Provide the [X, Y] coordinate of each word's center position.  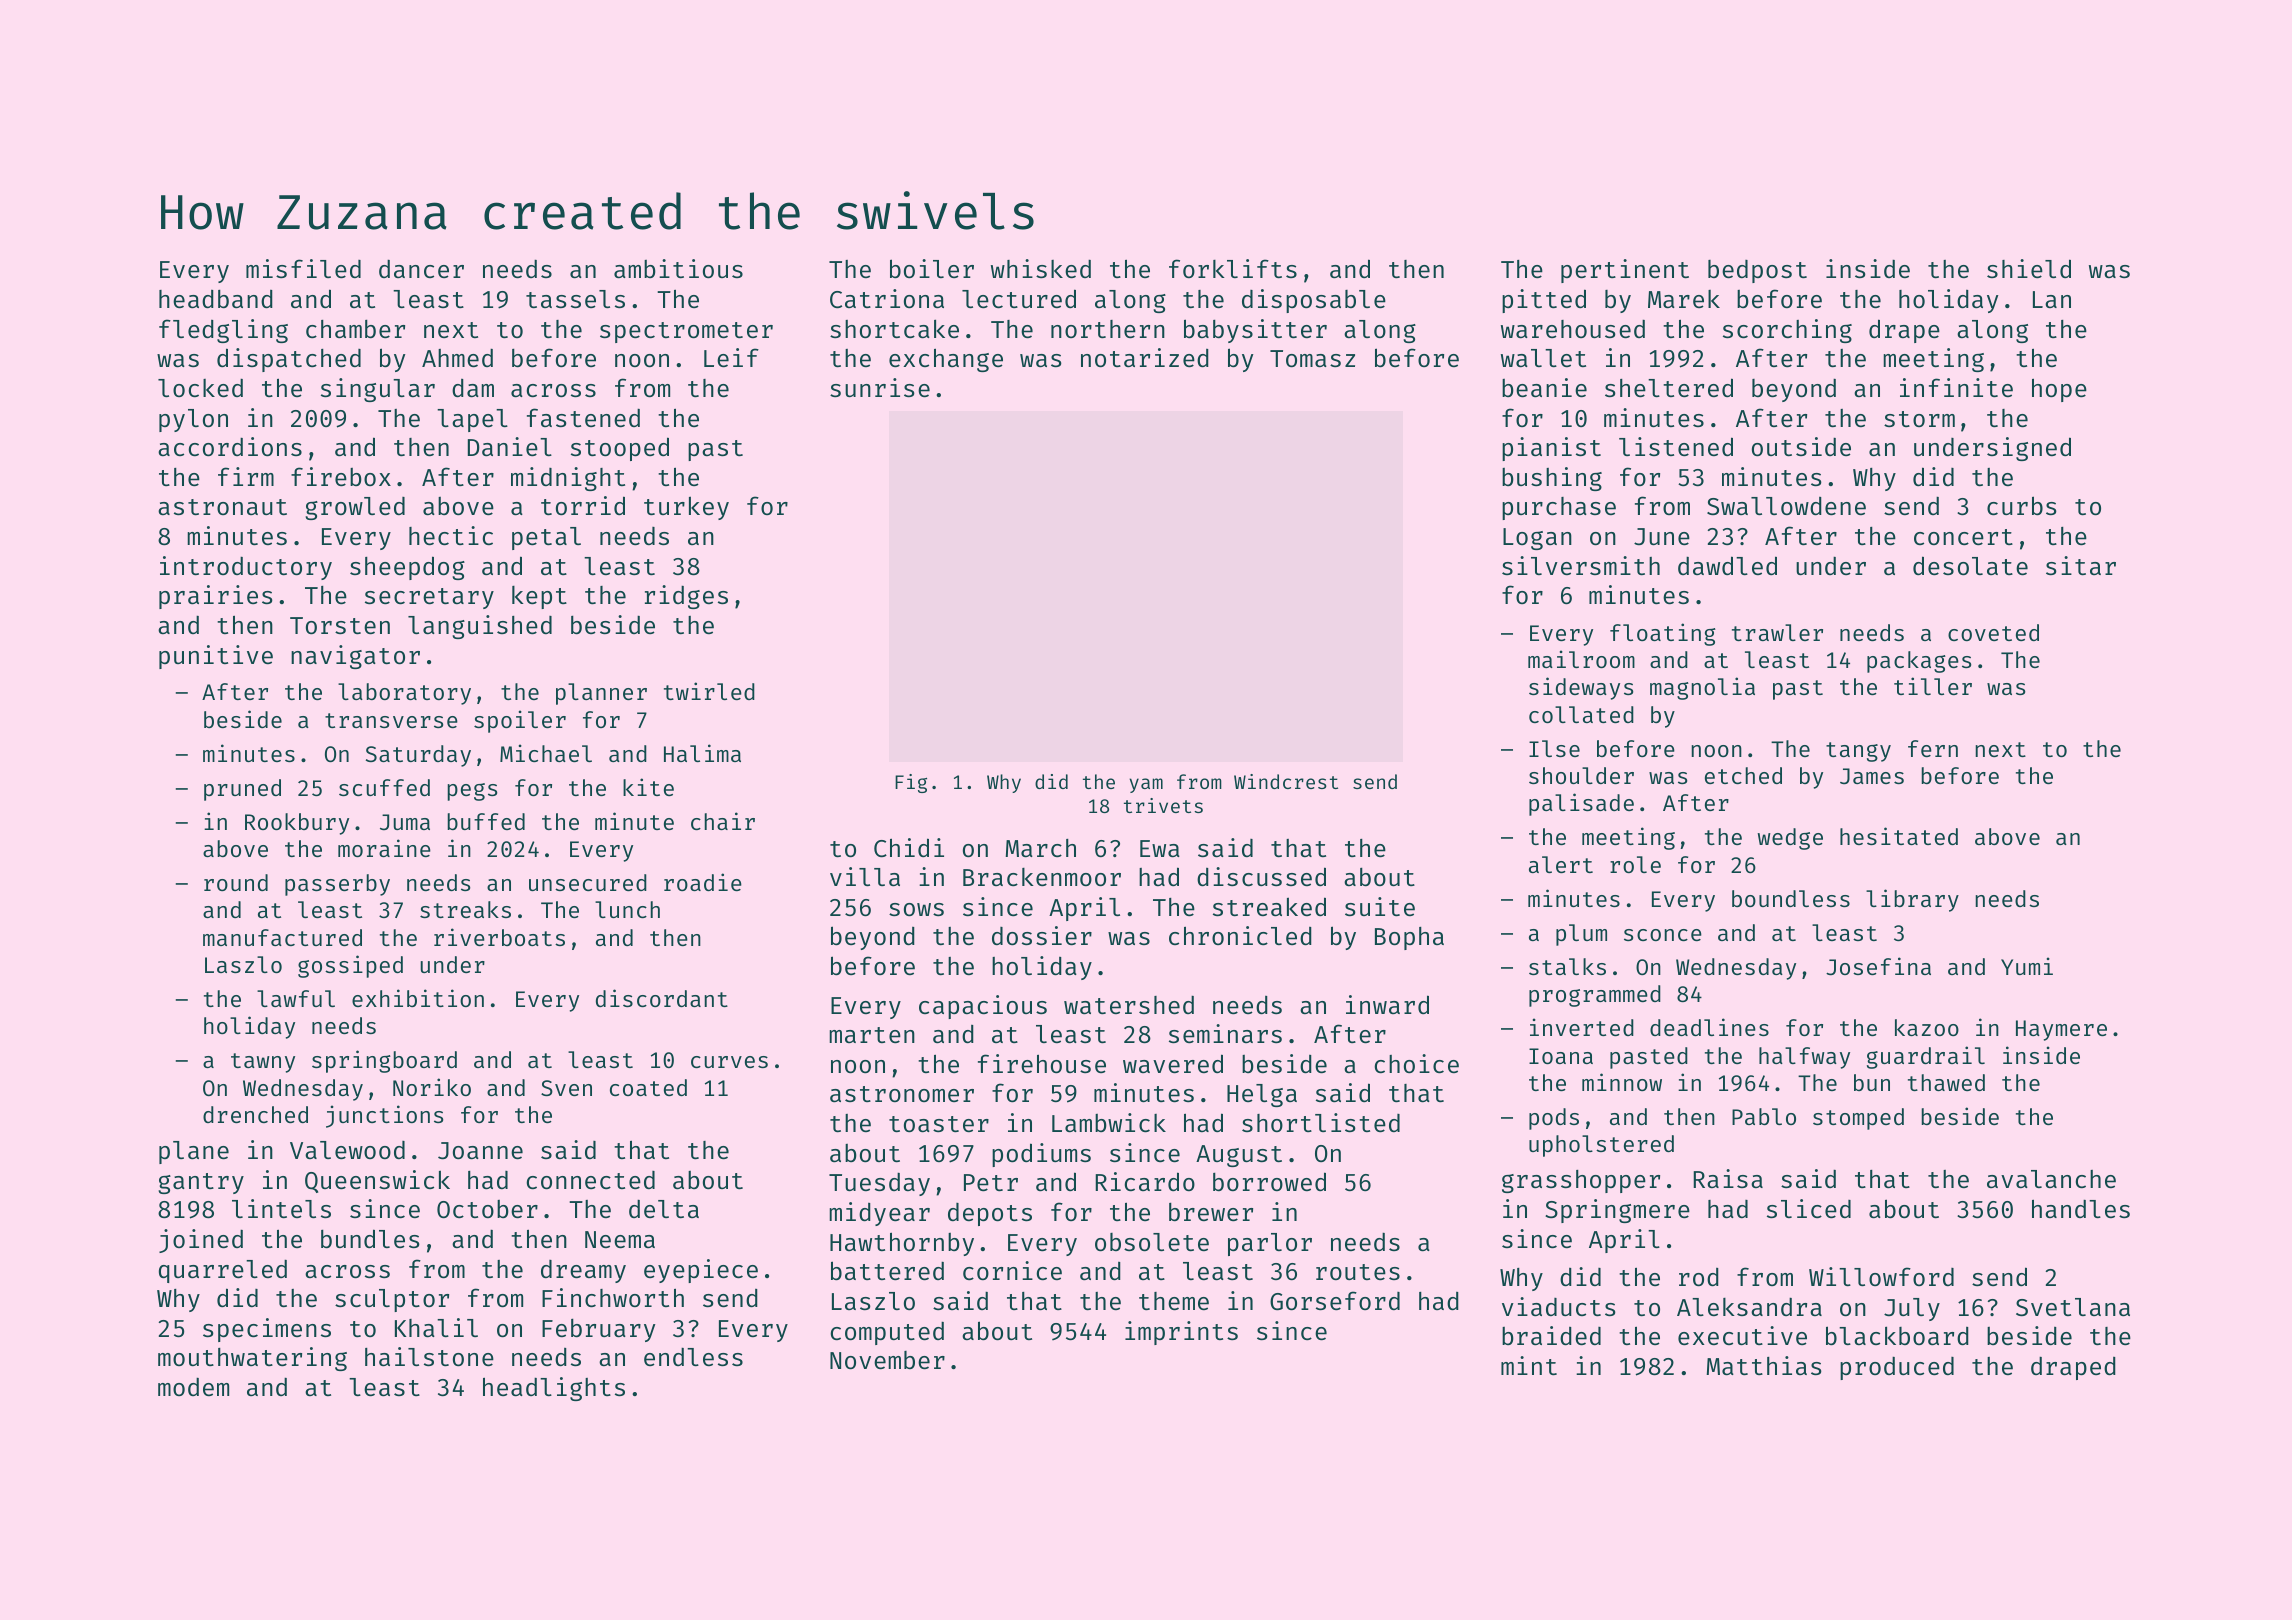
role [1635, 864]
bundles [370, 1238]
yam [1146, 785]
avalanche [2051, 1179]
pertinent [1625, 271]
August [1239, 1156]
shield [2029, 268]
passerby [337, 885]
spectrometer [686, 332]
